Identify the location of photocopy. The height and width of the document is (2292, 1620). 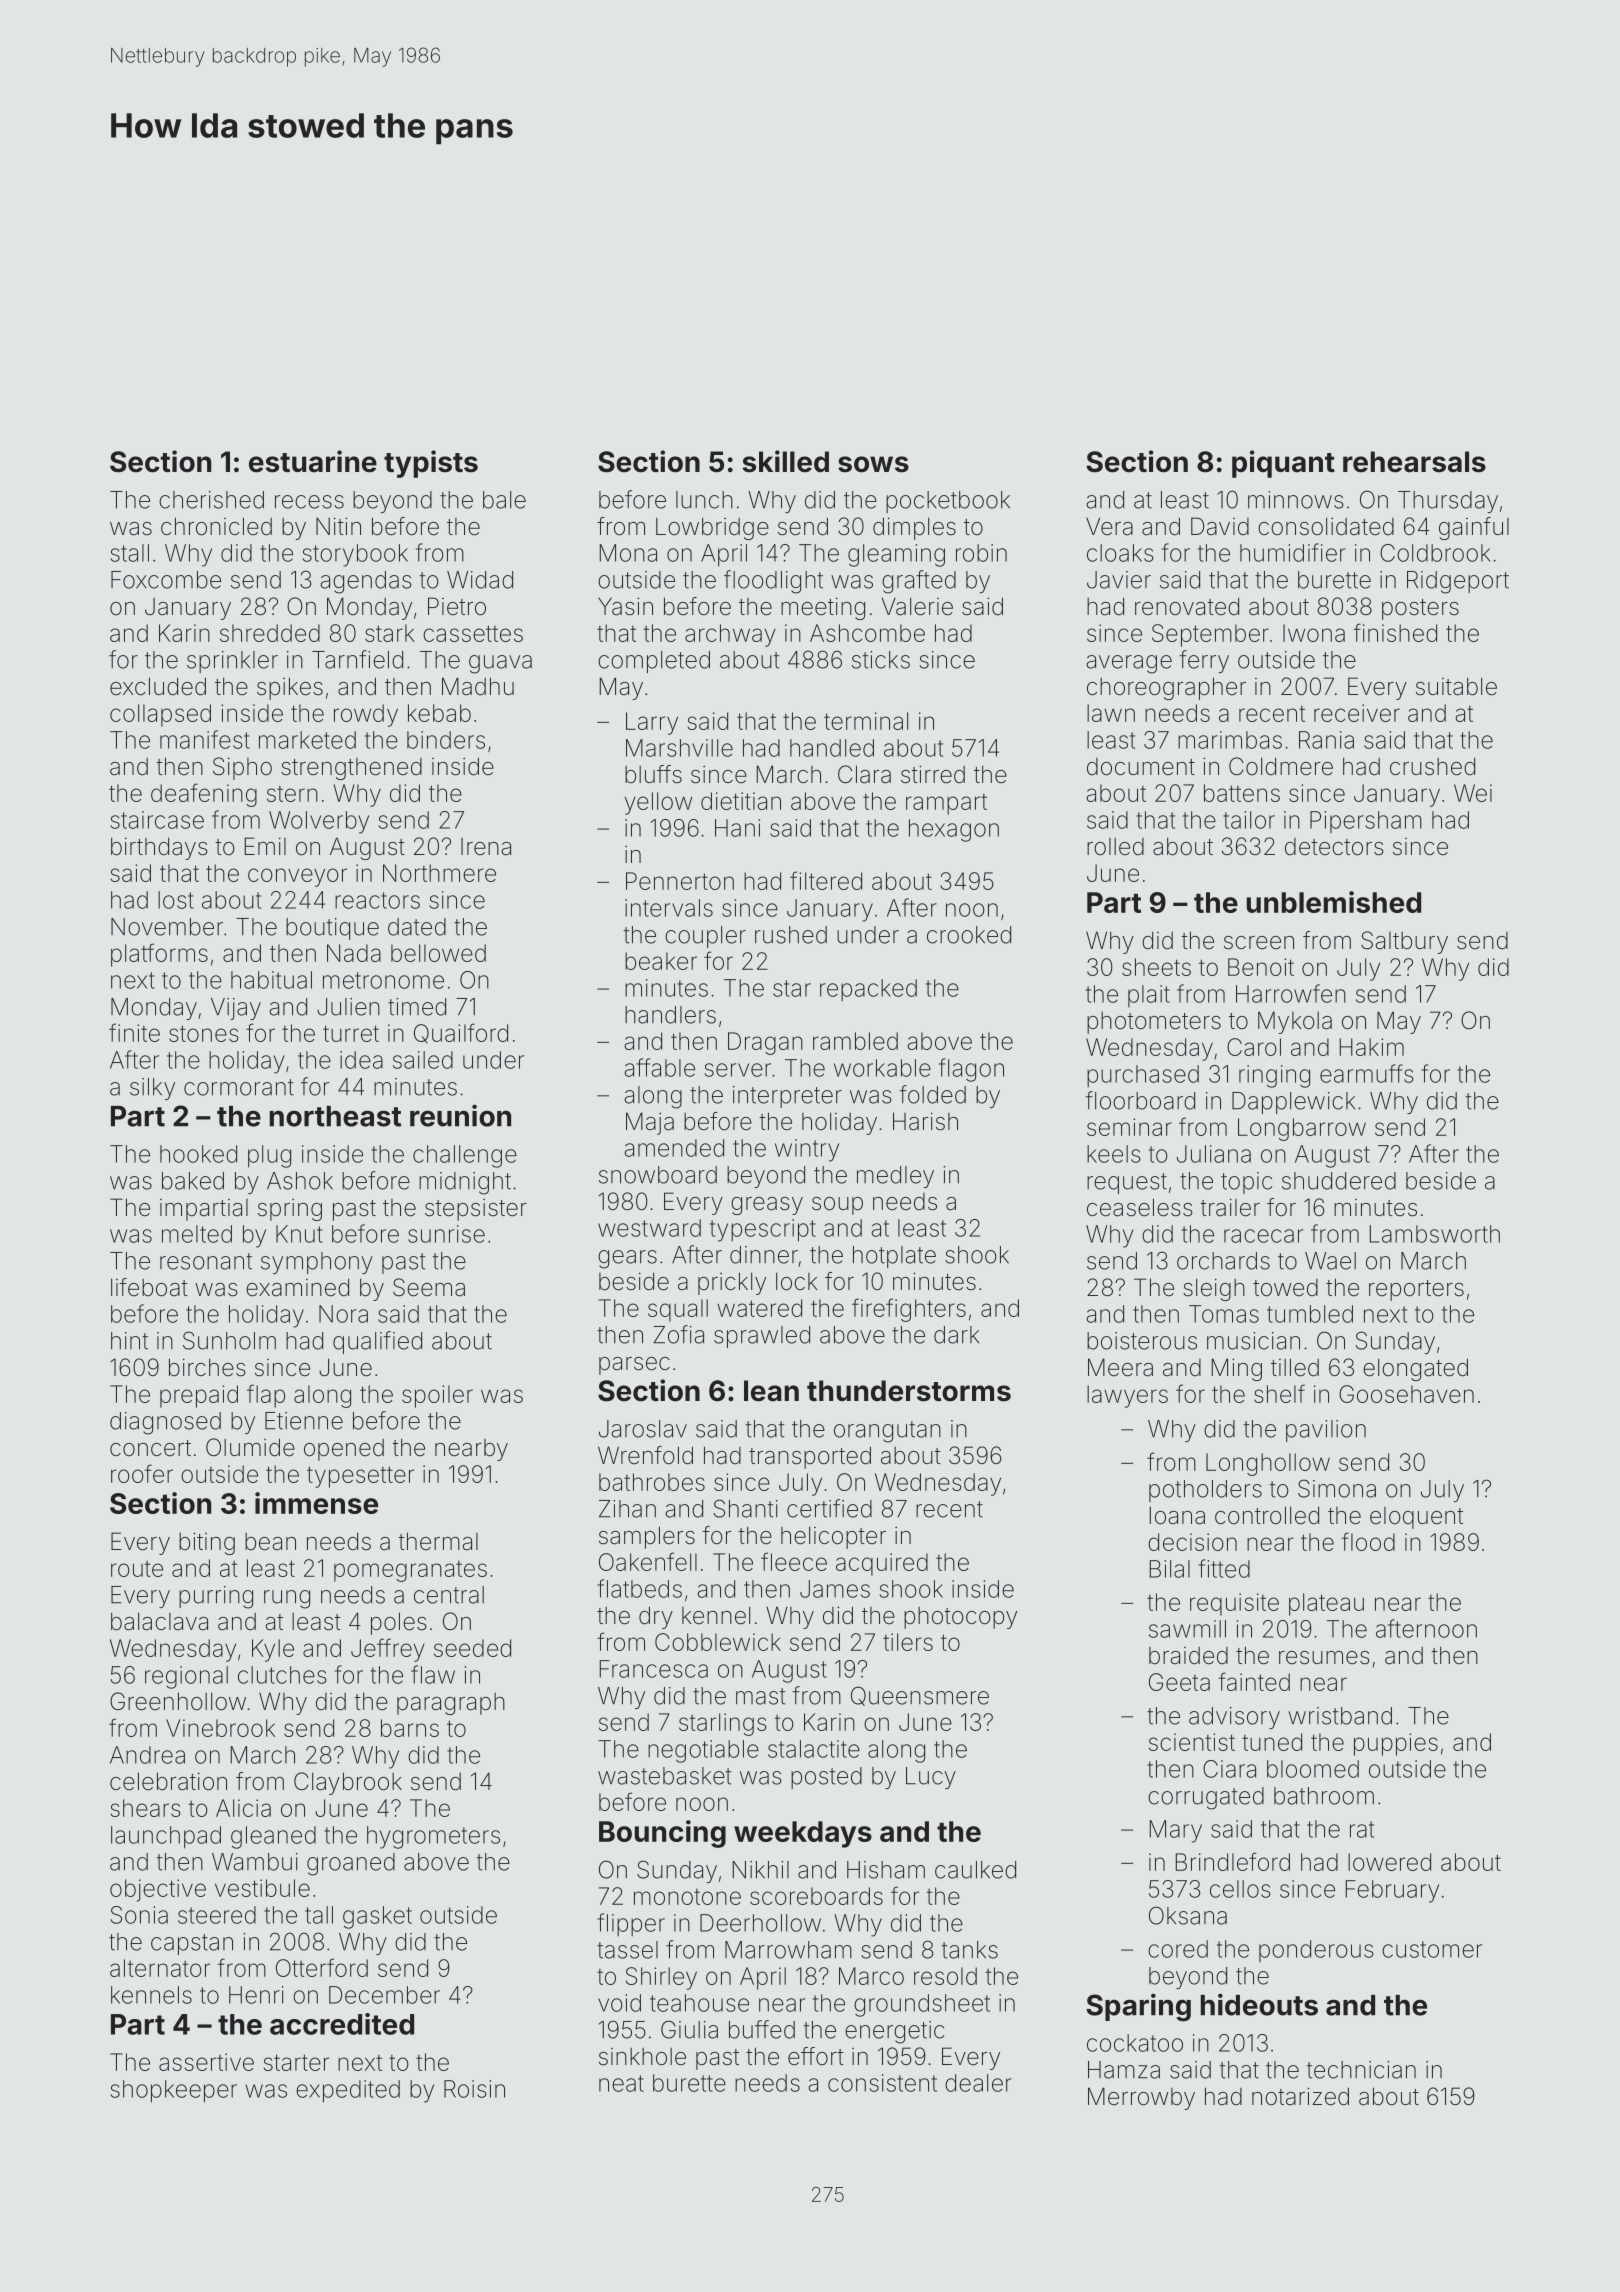
(960, 1618).
